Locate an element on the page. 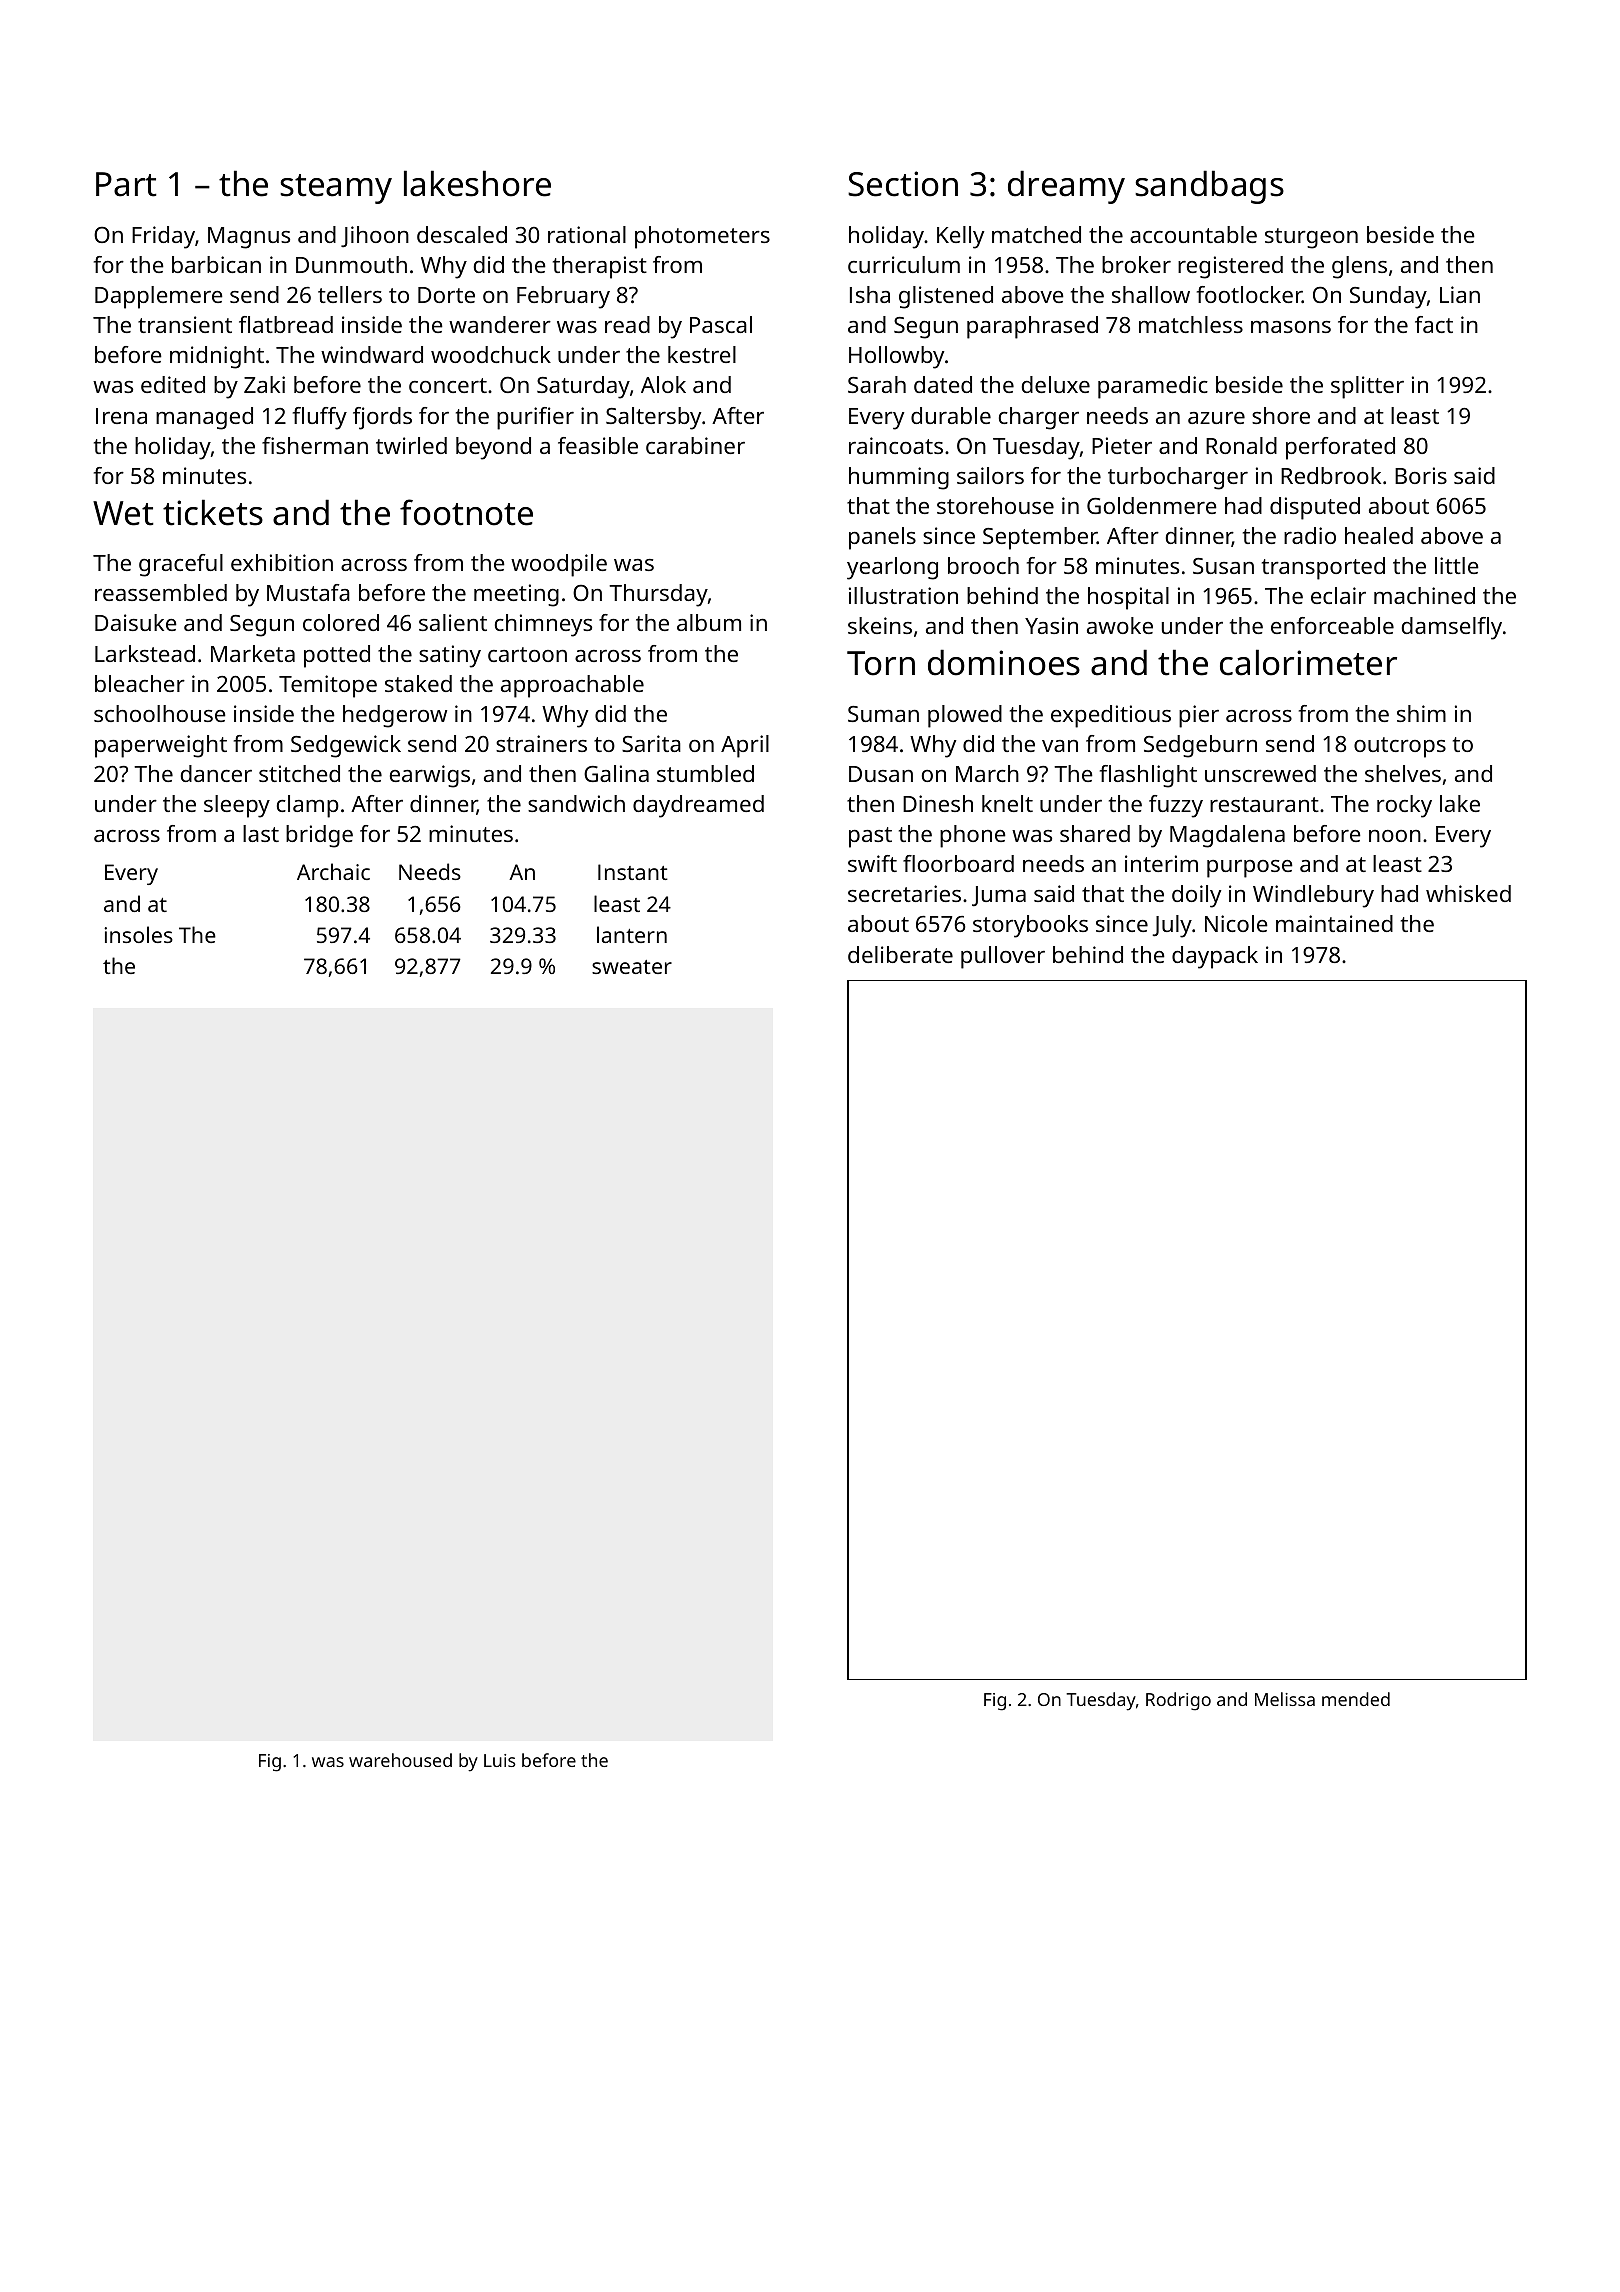 The width and height of the image is (1620, 2292). sandbags is located at coordinates (1209, 187).
